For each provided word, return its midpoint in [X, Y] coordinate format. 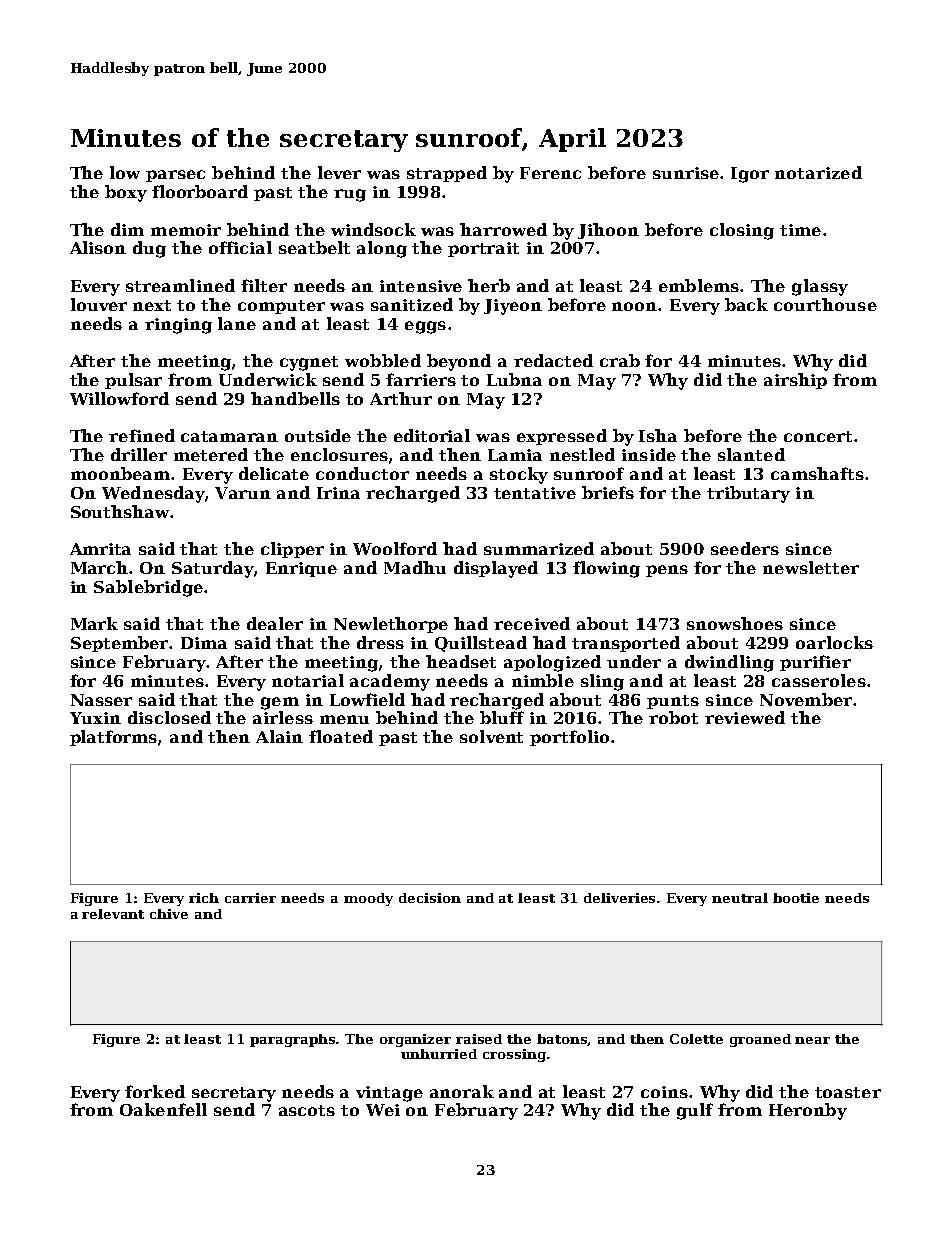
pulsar [133, 381]
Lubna [514, 379]
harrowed [503, 229]
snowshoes [735, 623]
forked [155, 1091]
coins [664, 1092]
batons [562, 1040]
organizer [415, 1040]
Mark [94, 623]
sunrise [686, 173]
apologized [552, 663]
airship [795, 381]
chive [169, 914]
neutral [740, 898]
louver [99, 304]
